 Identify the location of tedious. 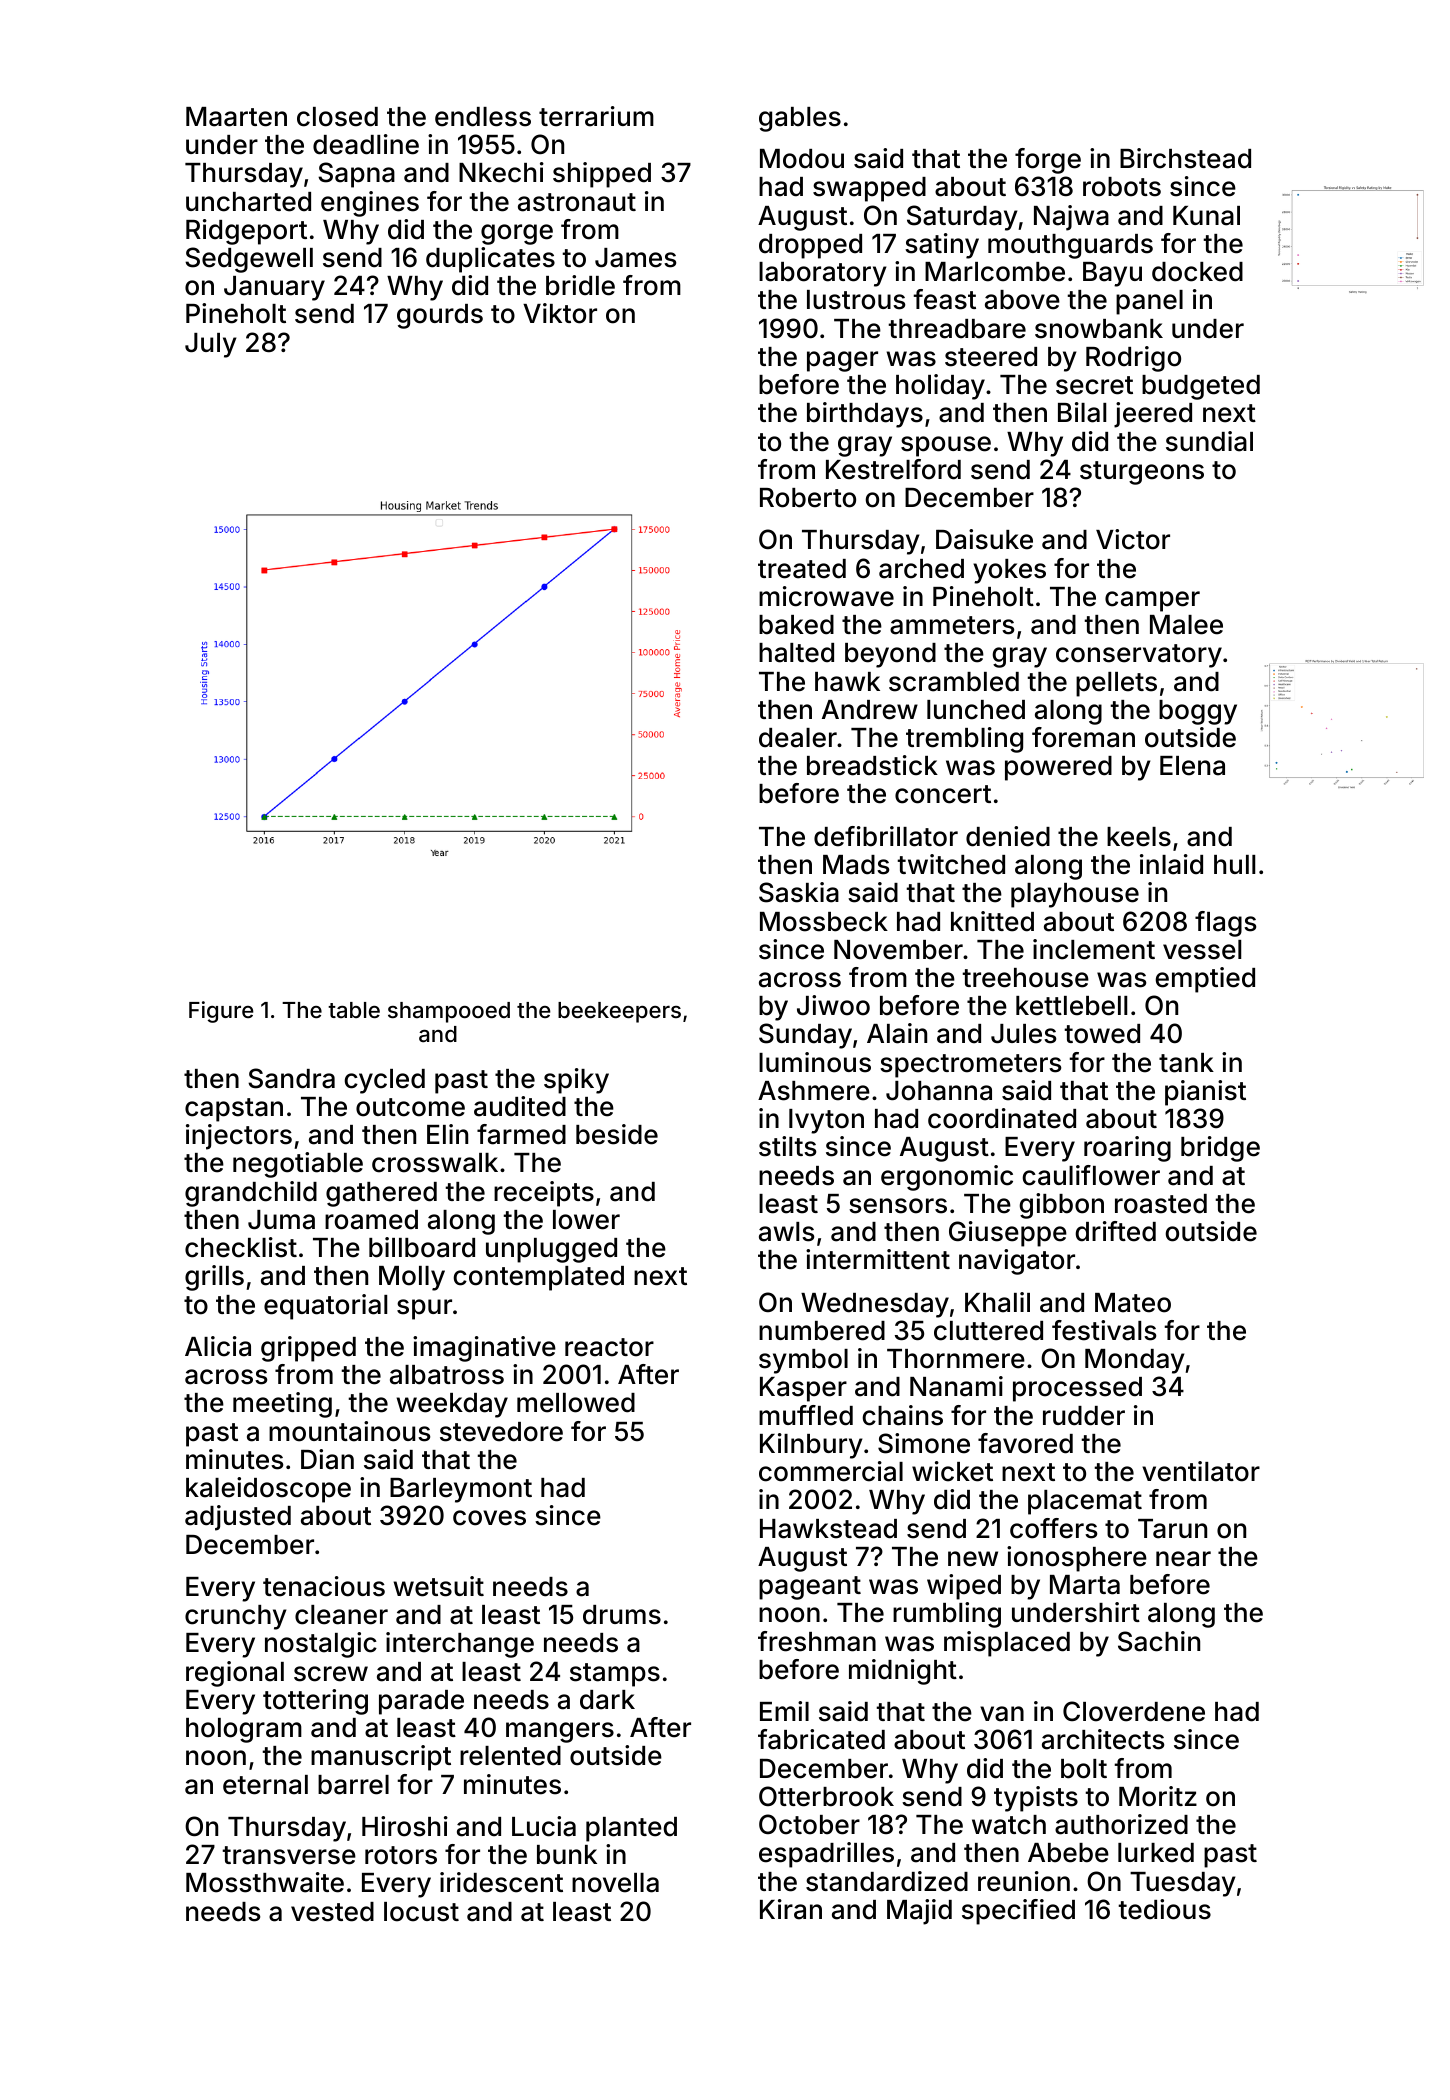
(1164, 1909).
